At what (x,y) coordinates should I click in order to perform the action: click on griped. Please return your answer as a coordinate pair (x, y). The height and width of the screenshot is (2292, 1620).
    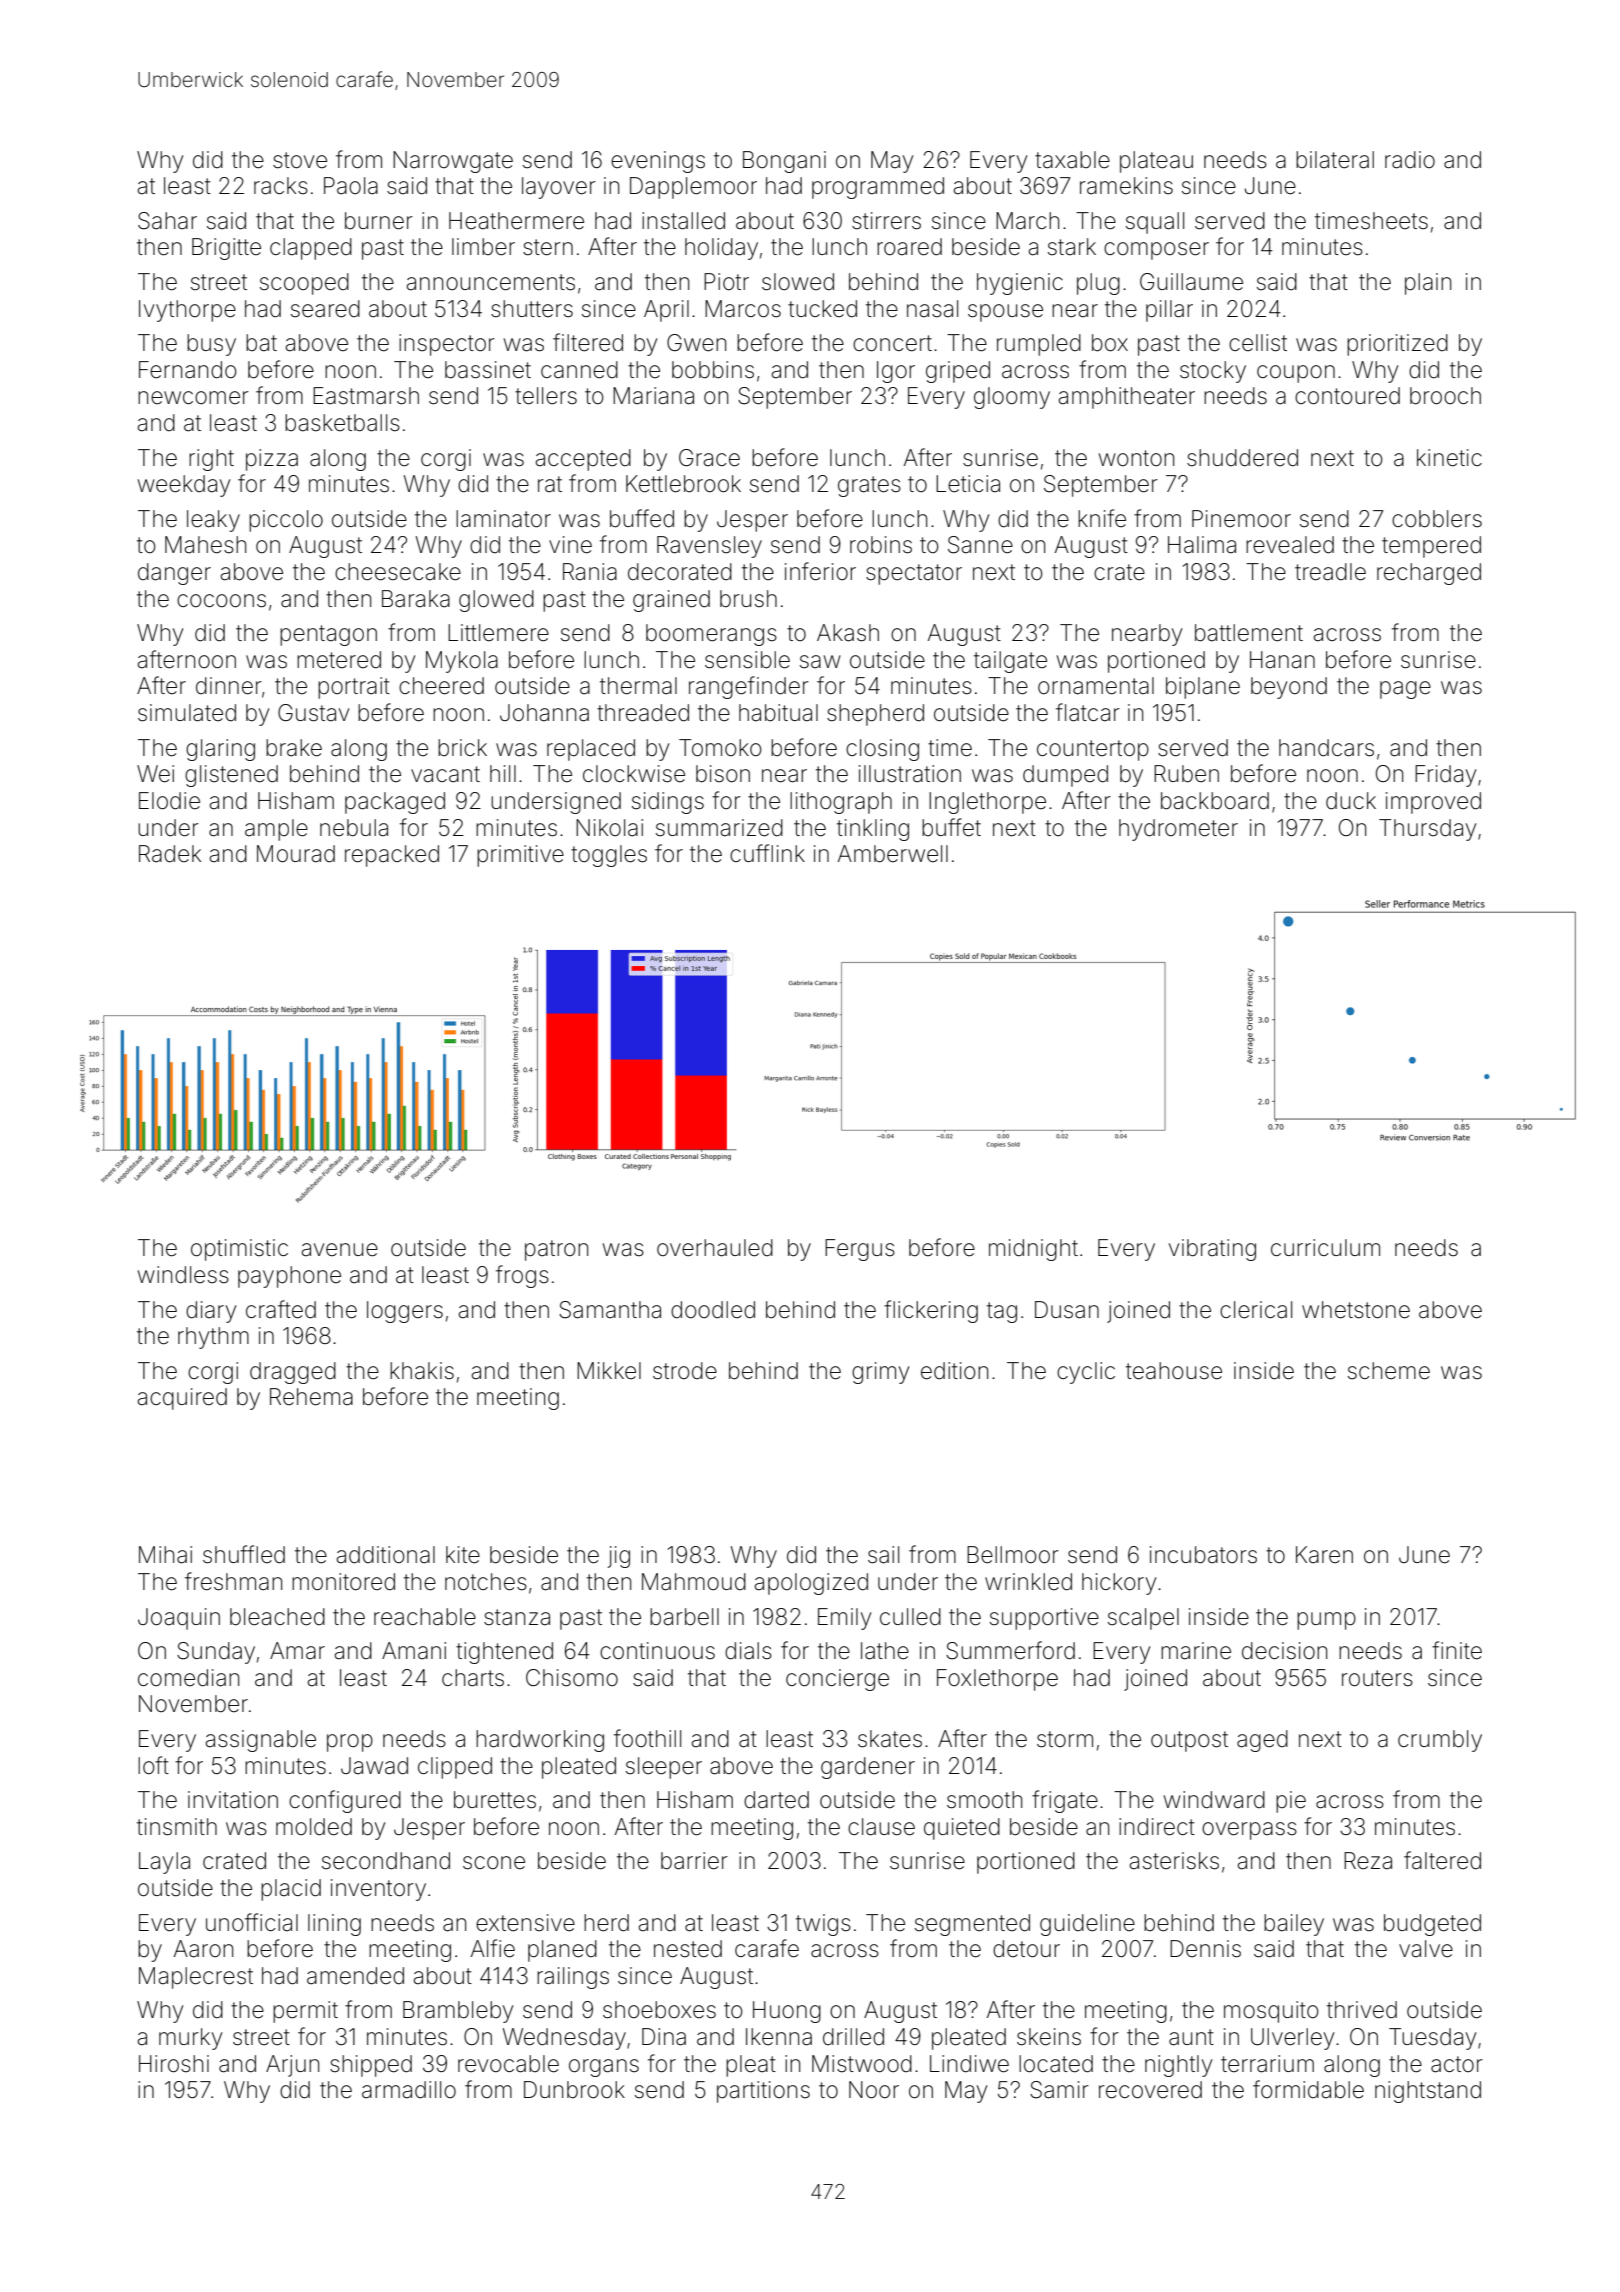
    Looking at the image, I should click on (958, 372).
